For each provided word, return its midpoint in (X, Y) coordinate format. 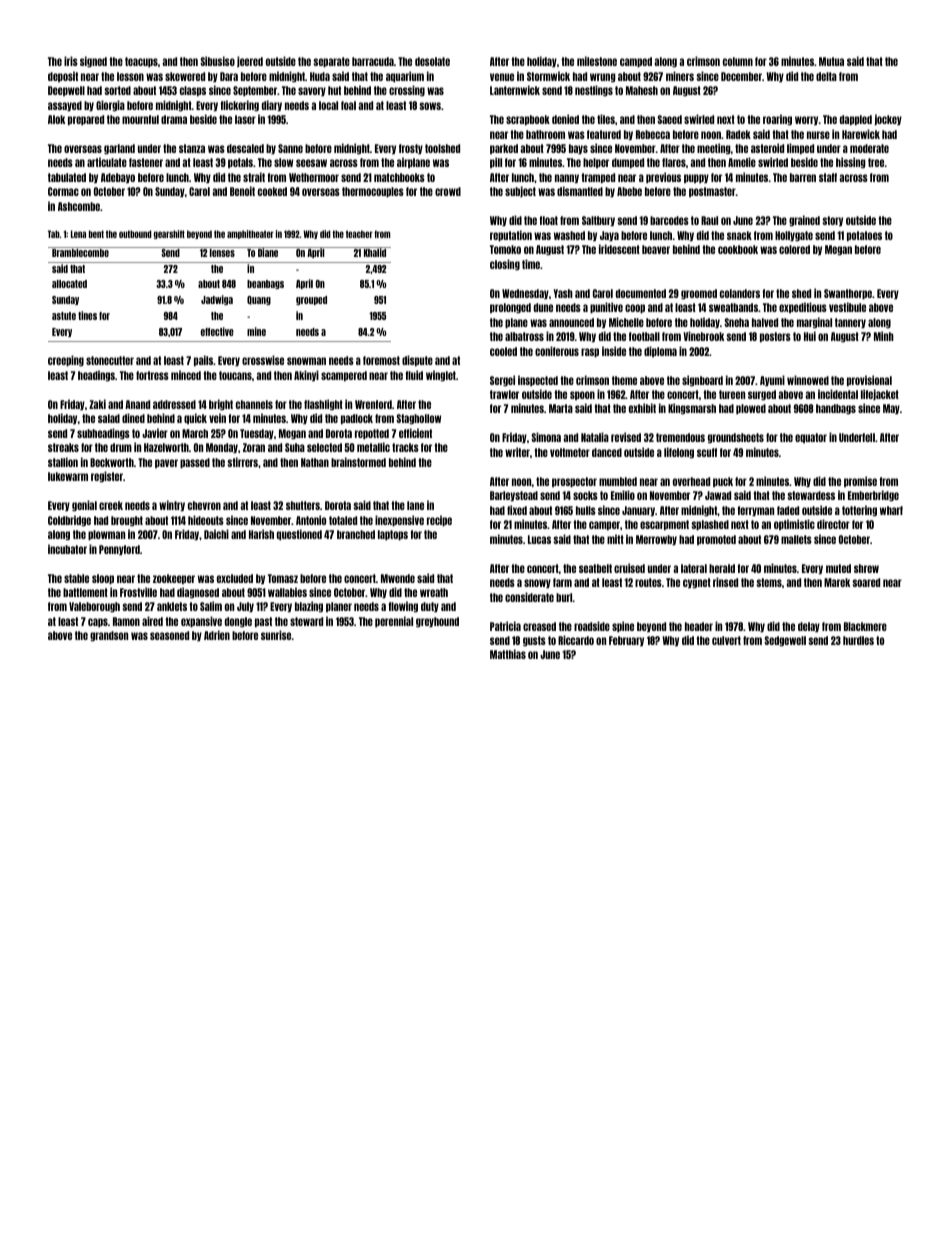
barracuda (373, 61)
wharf (891, 510)
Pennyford (119, 550)
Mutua (831, 61)
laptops (393, 535)
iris (71, 61)
